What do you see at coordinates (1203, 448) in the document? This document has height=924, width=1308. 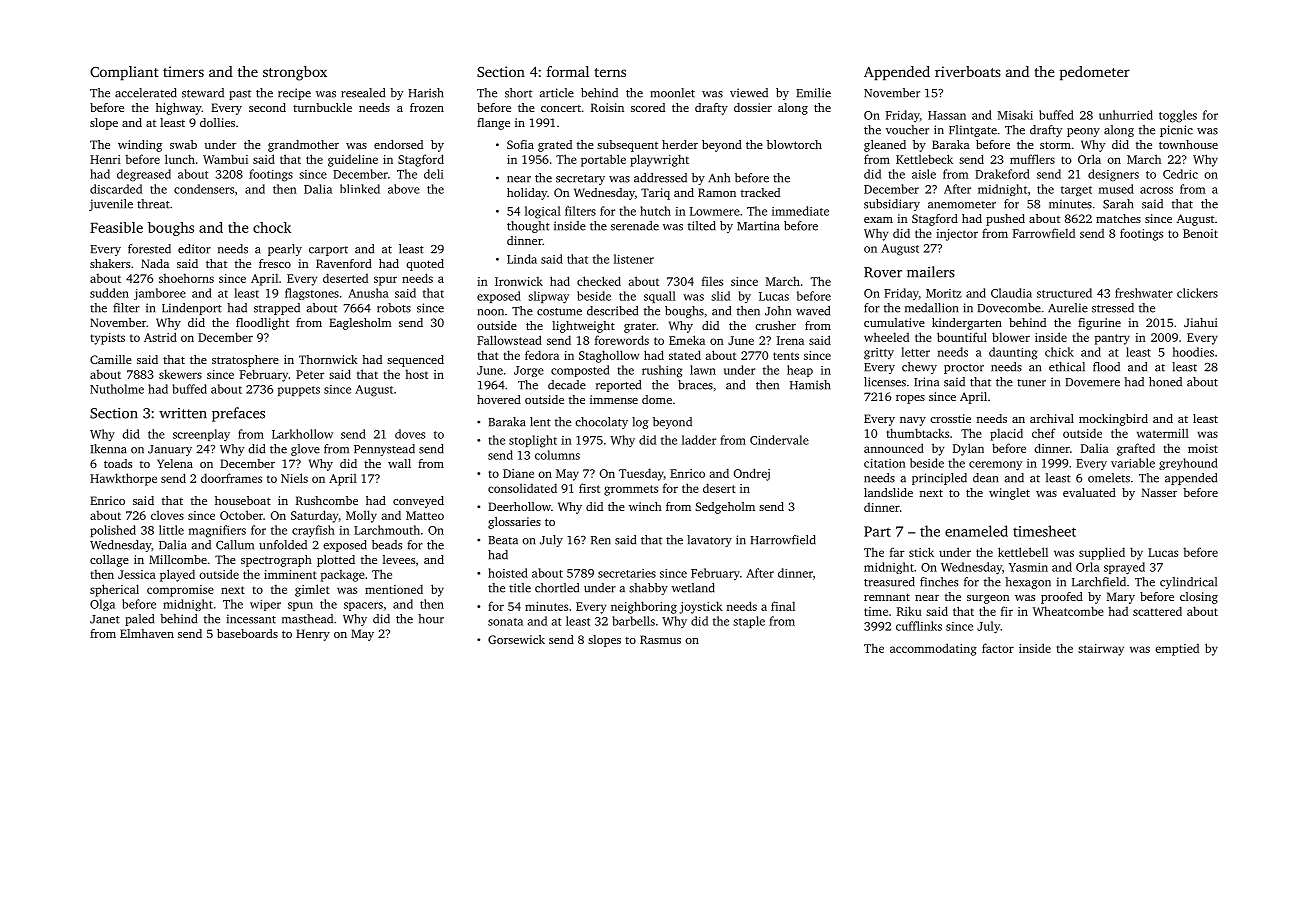 I see `moist` at bounding box center [1203, 448].
